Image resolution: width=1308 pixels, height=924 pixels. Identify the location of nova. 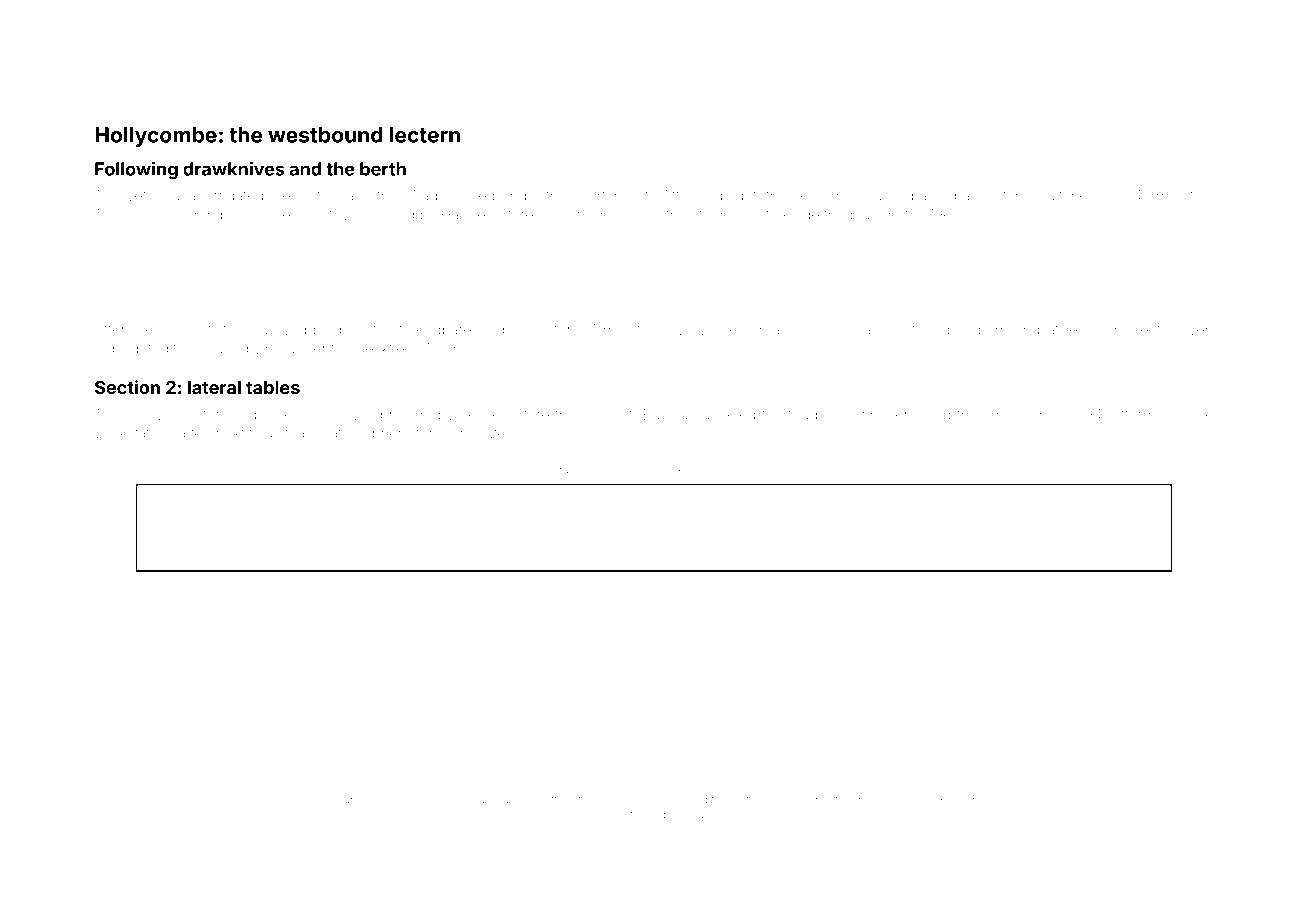
(889, 800).
